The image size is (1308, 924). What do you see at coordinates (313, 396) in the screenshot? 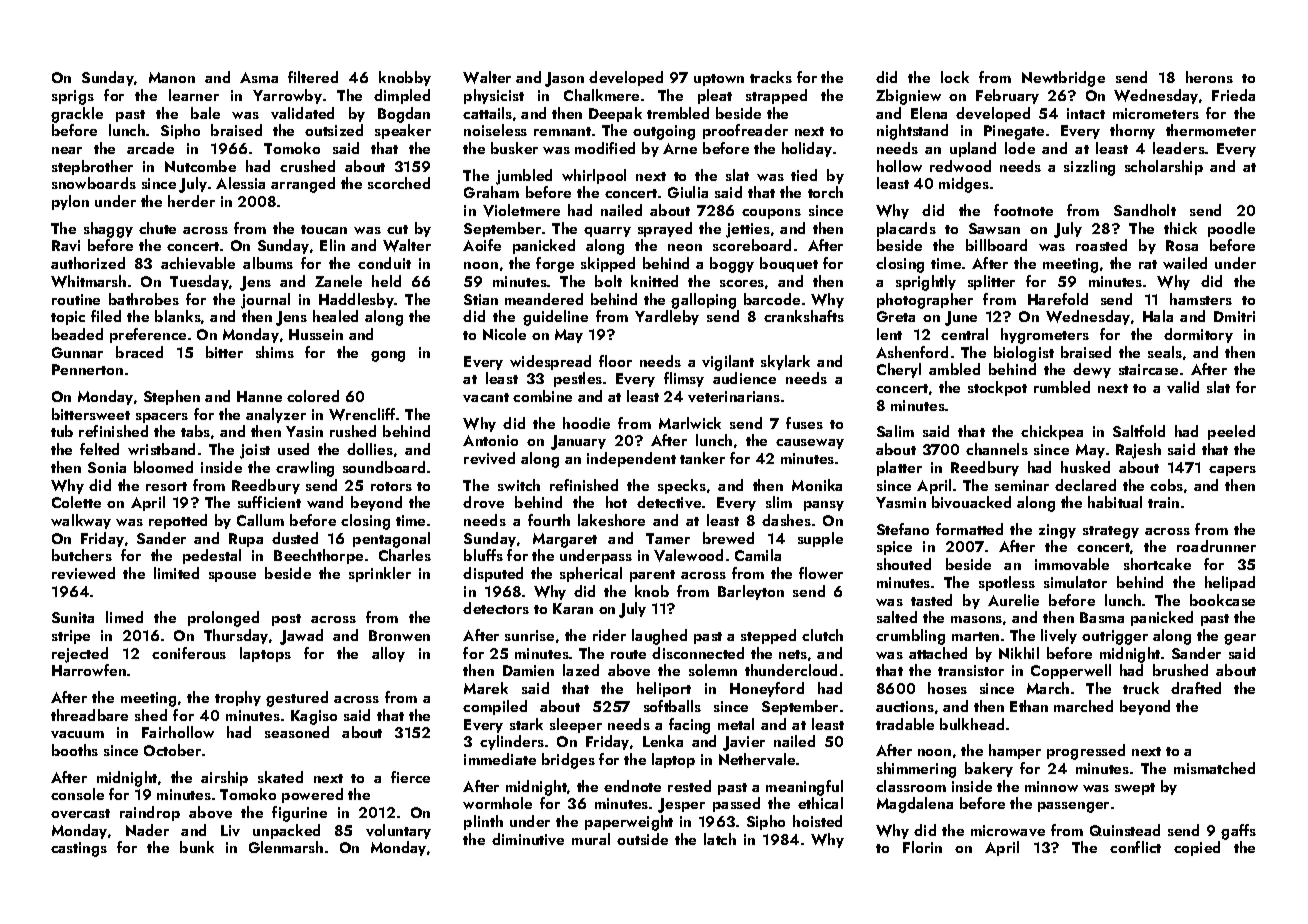
I see `colored` at bounding box center [313, 396].
